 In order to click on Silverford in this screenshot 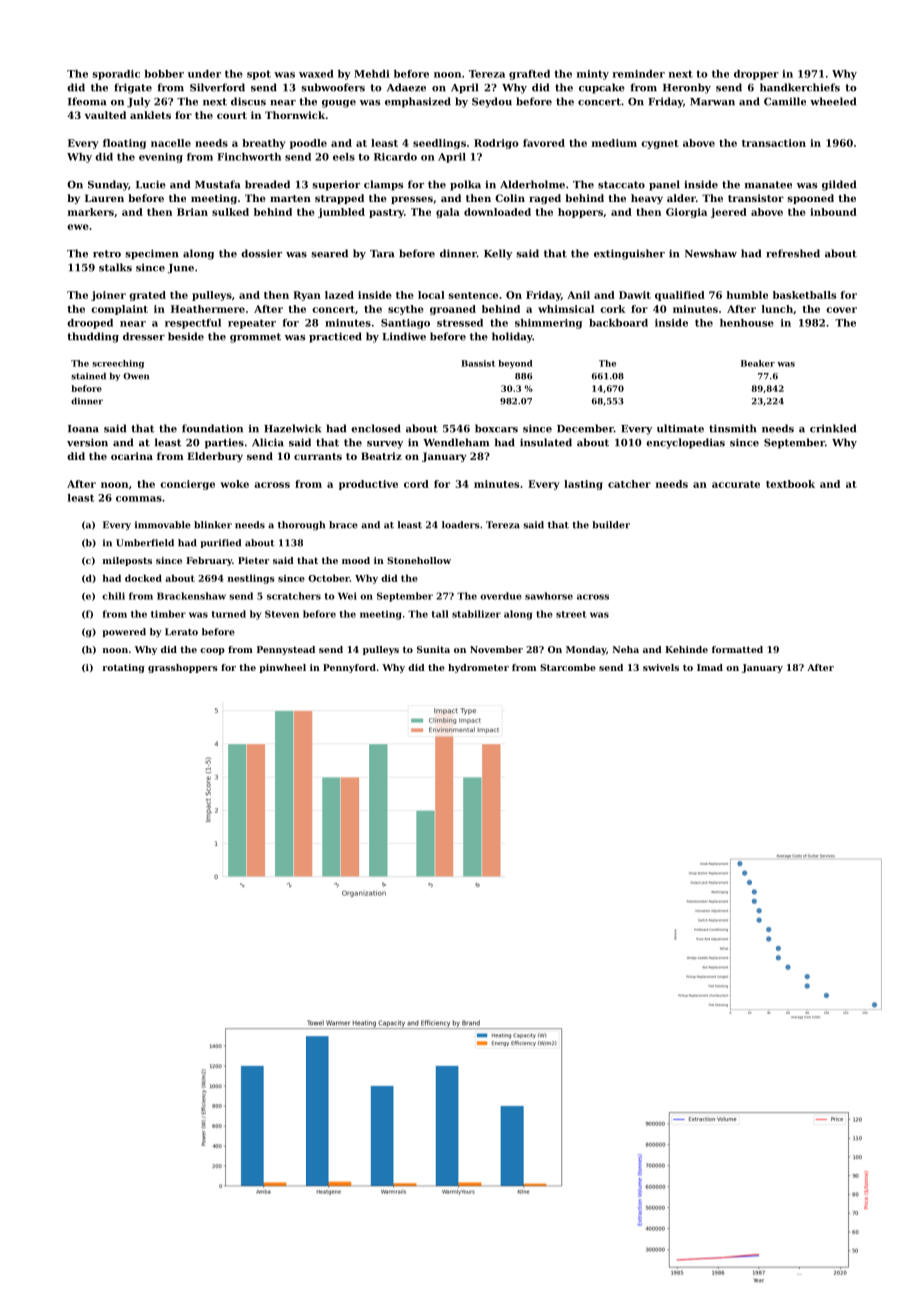, I will do `click(217, 87)`.
